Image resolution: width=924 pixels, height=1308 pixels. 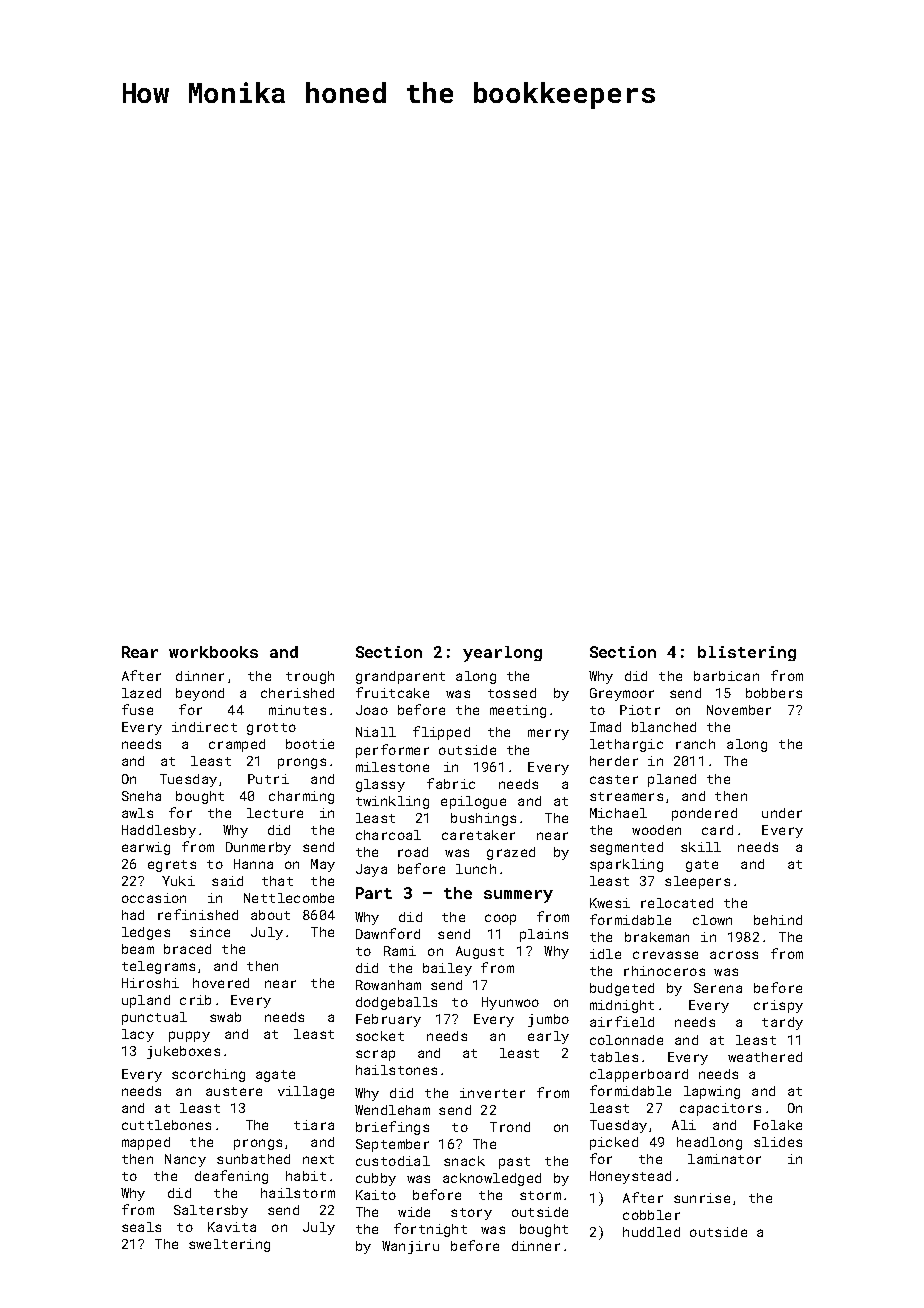 What do you see at coordinates (410, 1247) in the screenshot?
I see `Wanjiru` at bounding box center [410, 1247].
